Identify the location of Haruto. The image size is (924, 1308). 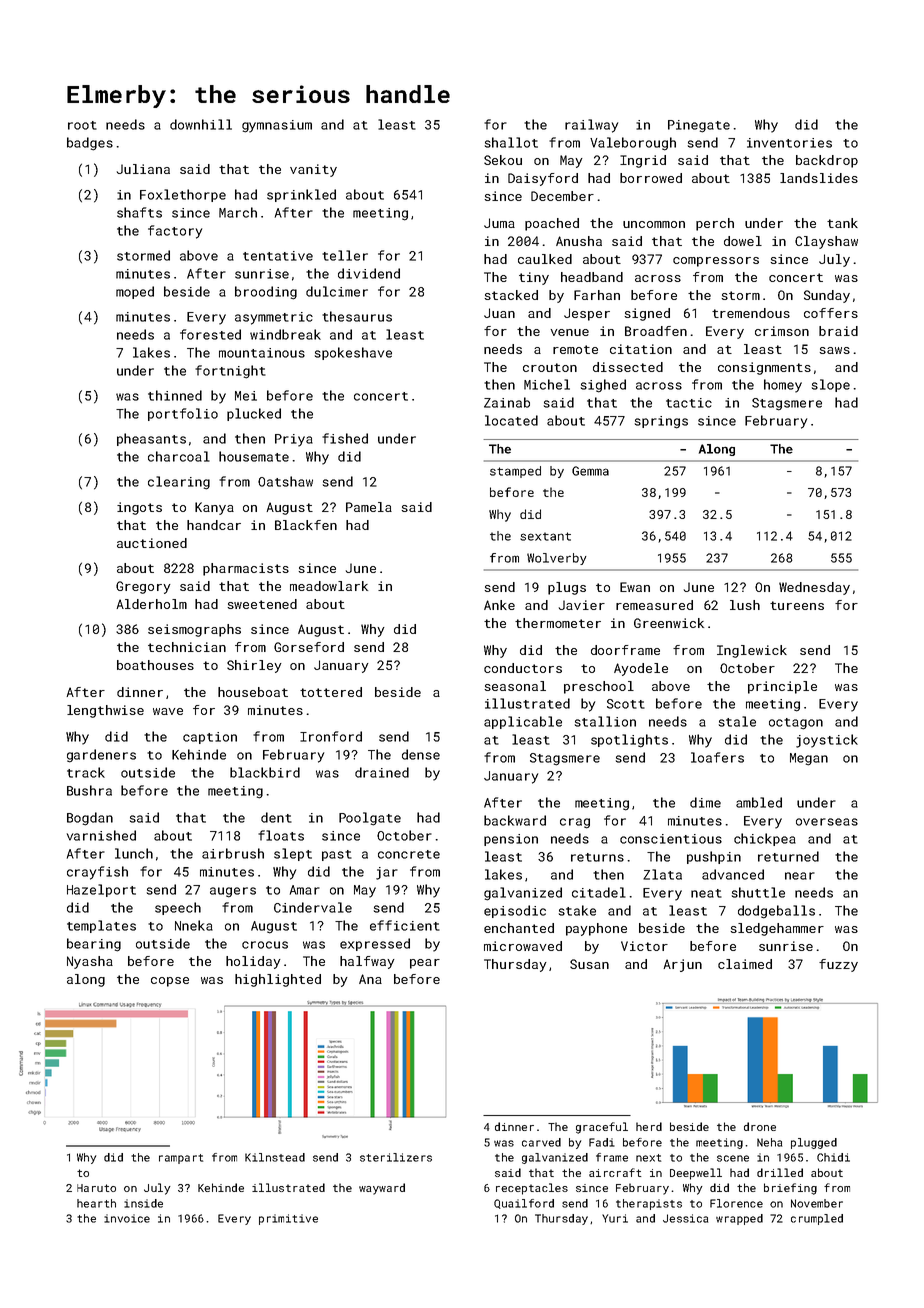
(96, 1188).
